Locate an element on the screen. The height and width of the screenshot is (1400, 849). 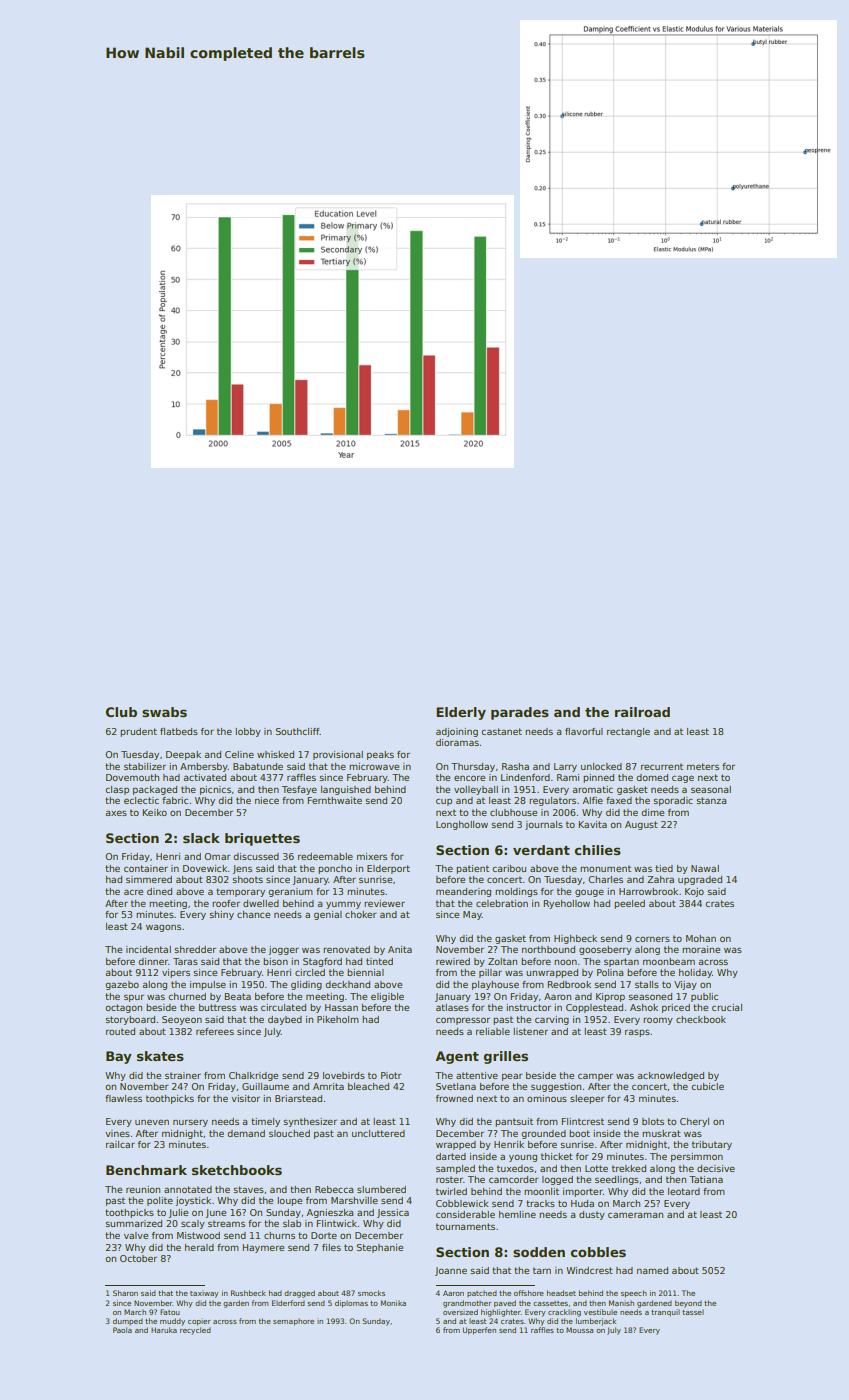
Kojo is located at coordinates (694, 892).
